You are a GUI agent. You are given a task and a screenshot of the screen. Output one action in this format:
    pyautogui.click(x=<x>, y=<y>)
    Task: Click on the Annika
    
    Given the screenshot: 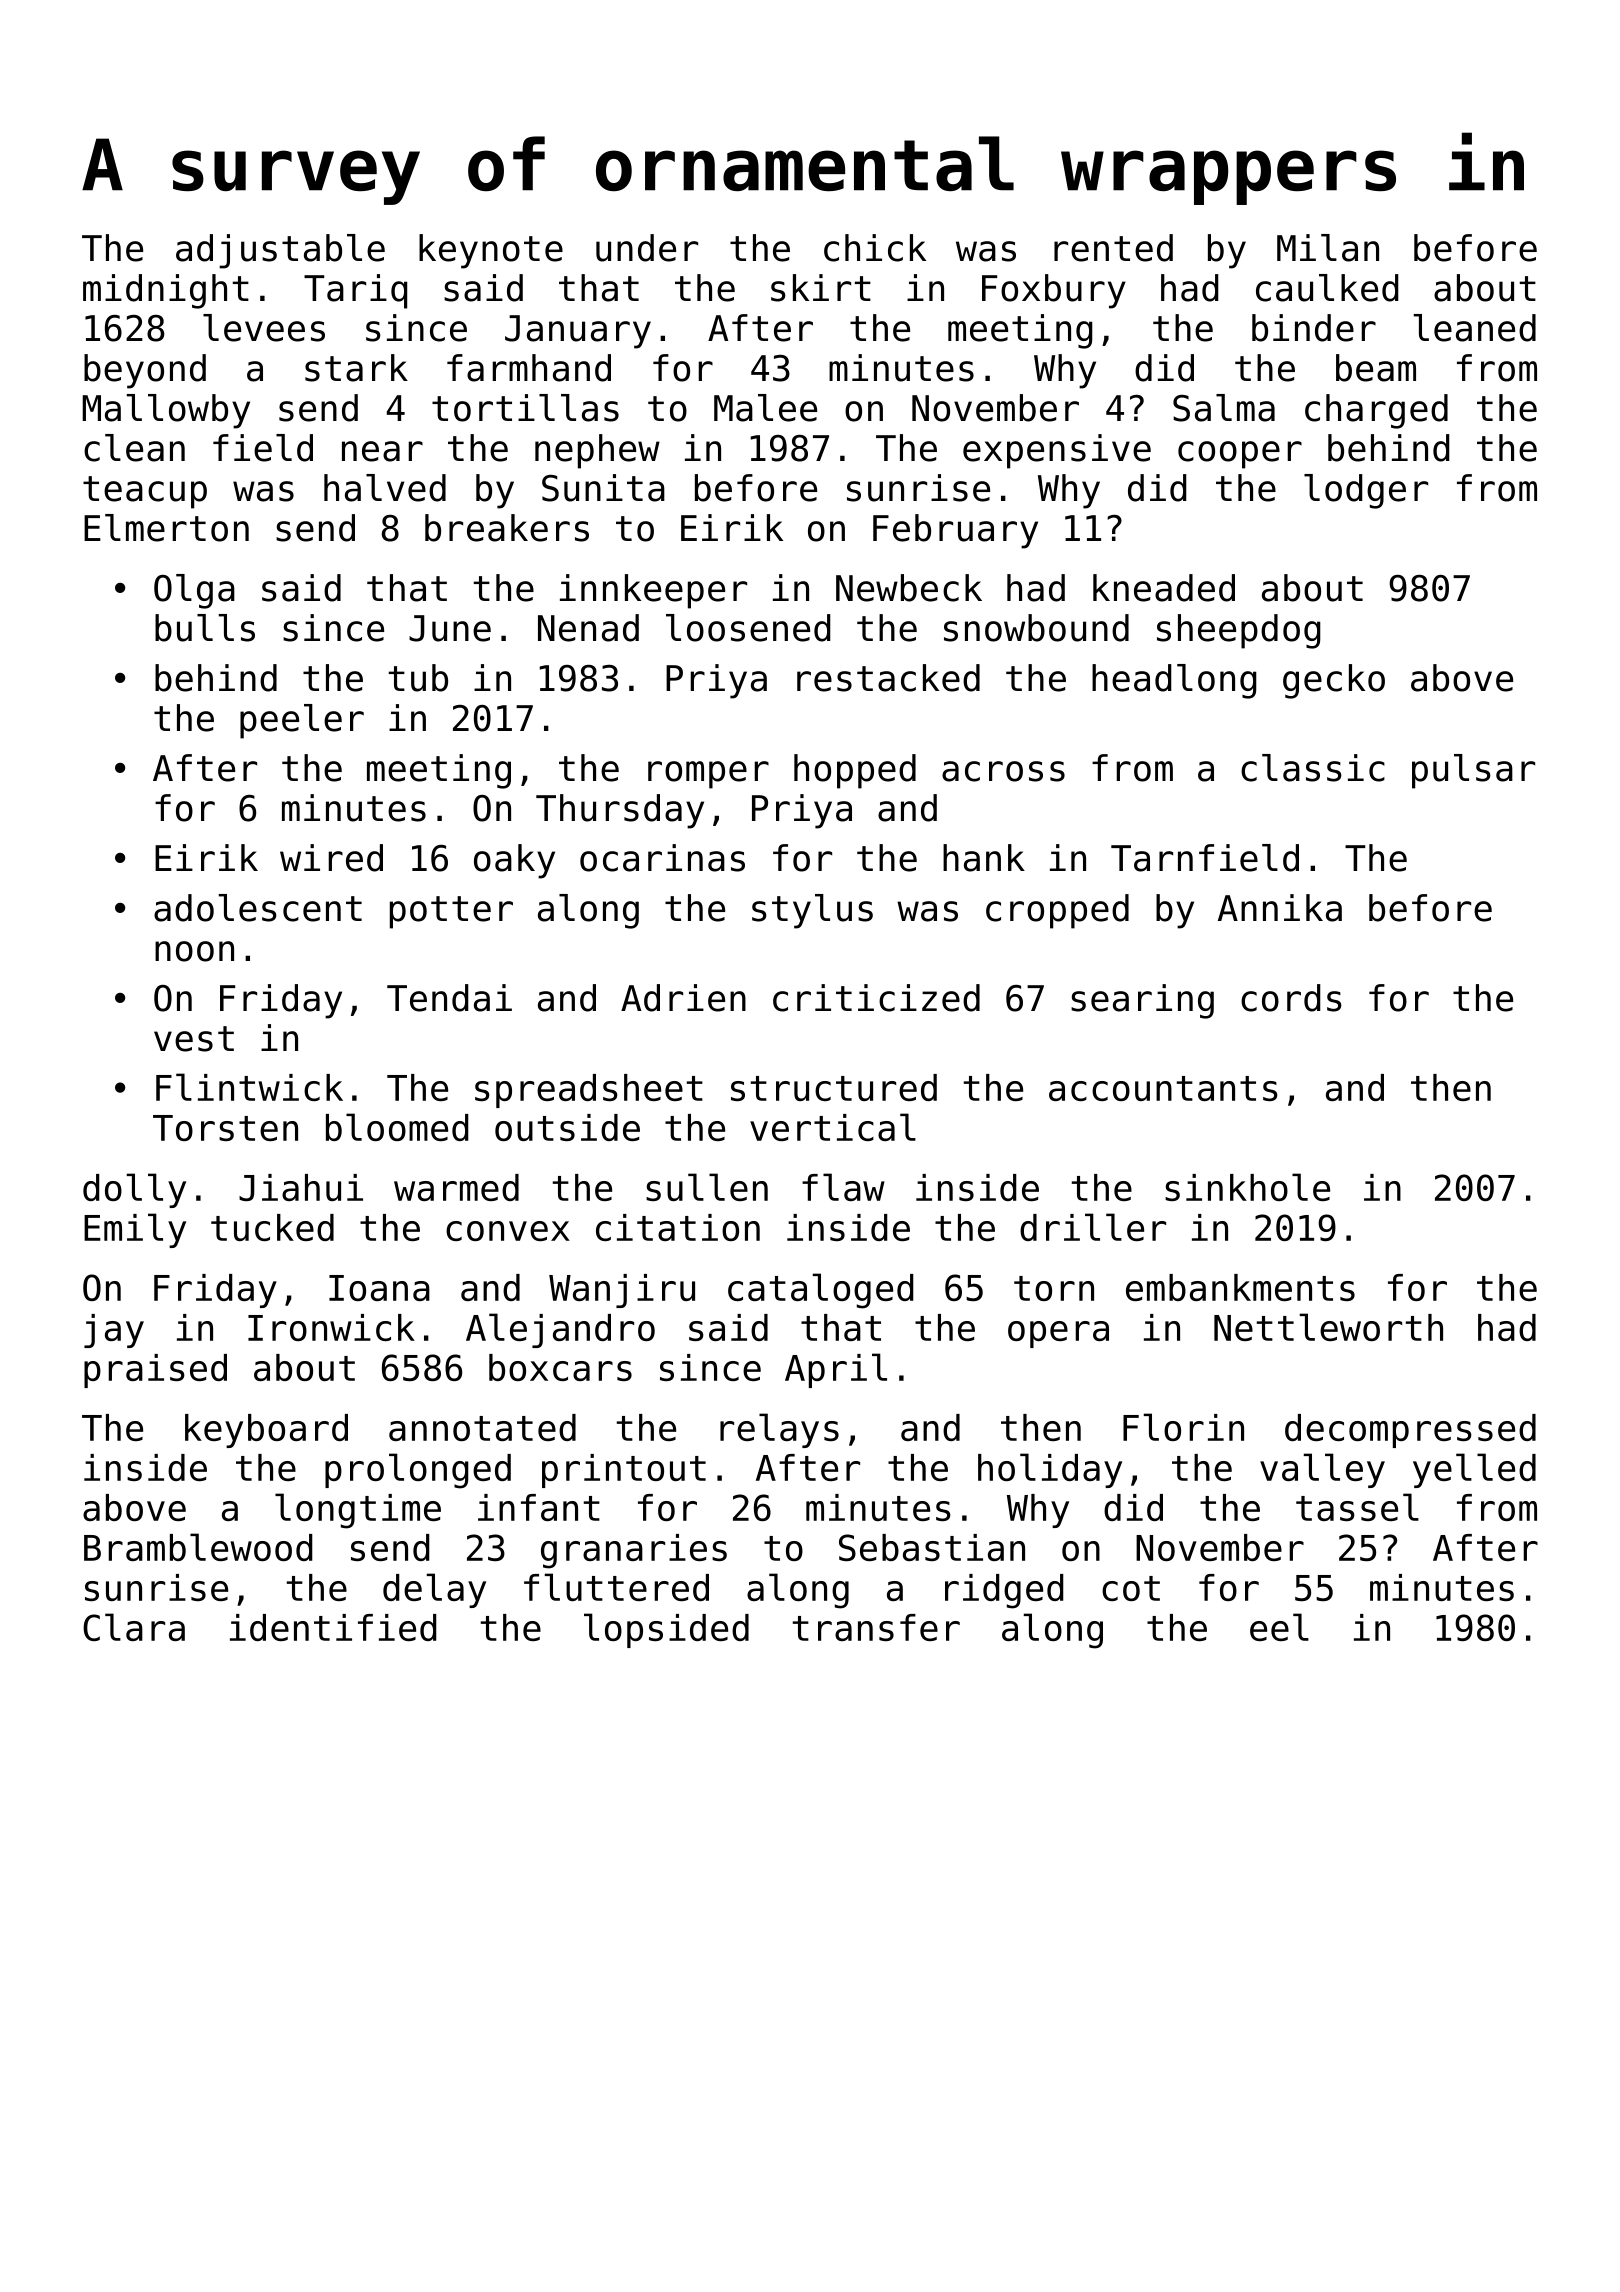 What is the action you would take?
    pyautogui.click(x=1280, y=908)
